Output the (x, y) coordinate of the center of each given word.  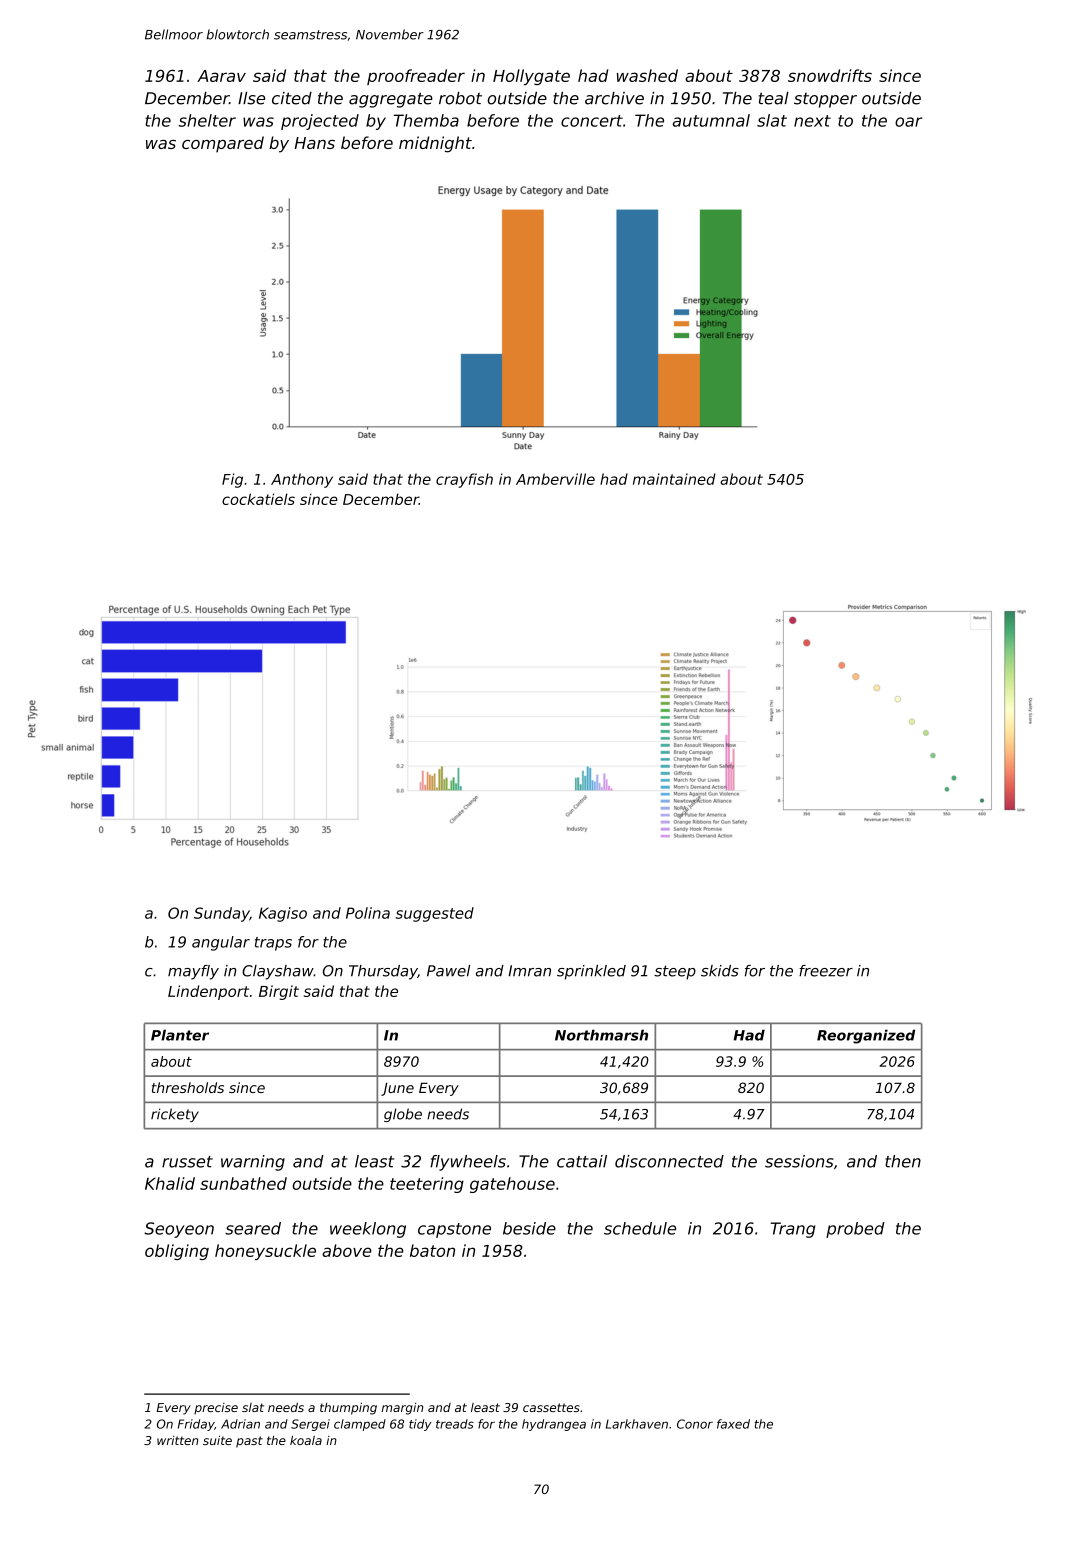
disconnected (669, 1161)
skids (720, 971)
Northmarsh (601, 1035)
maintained (674, 479)
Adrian (240, 1424)
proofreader (416, 77)
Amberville (555, 479)
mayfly (193, 972)
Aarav (221, 76)
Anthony (302, 480)
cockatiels (258, 499)
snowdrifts (830, 75)
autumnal (711, 120)
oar (908, 122)
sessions (799, 1161)
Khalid (170, 1183)
